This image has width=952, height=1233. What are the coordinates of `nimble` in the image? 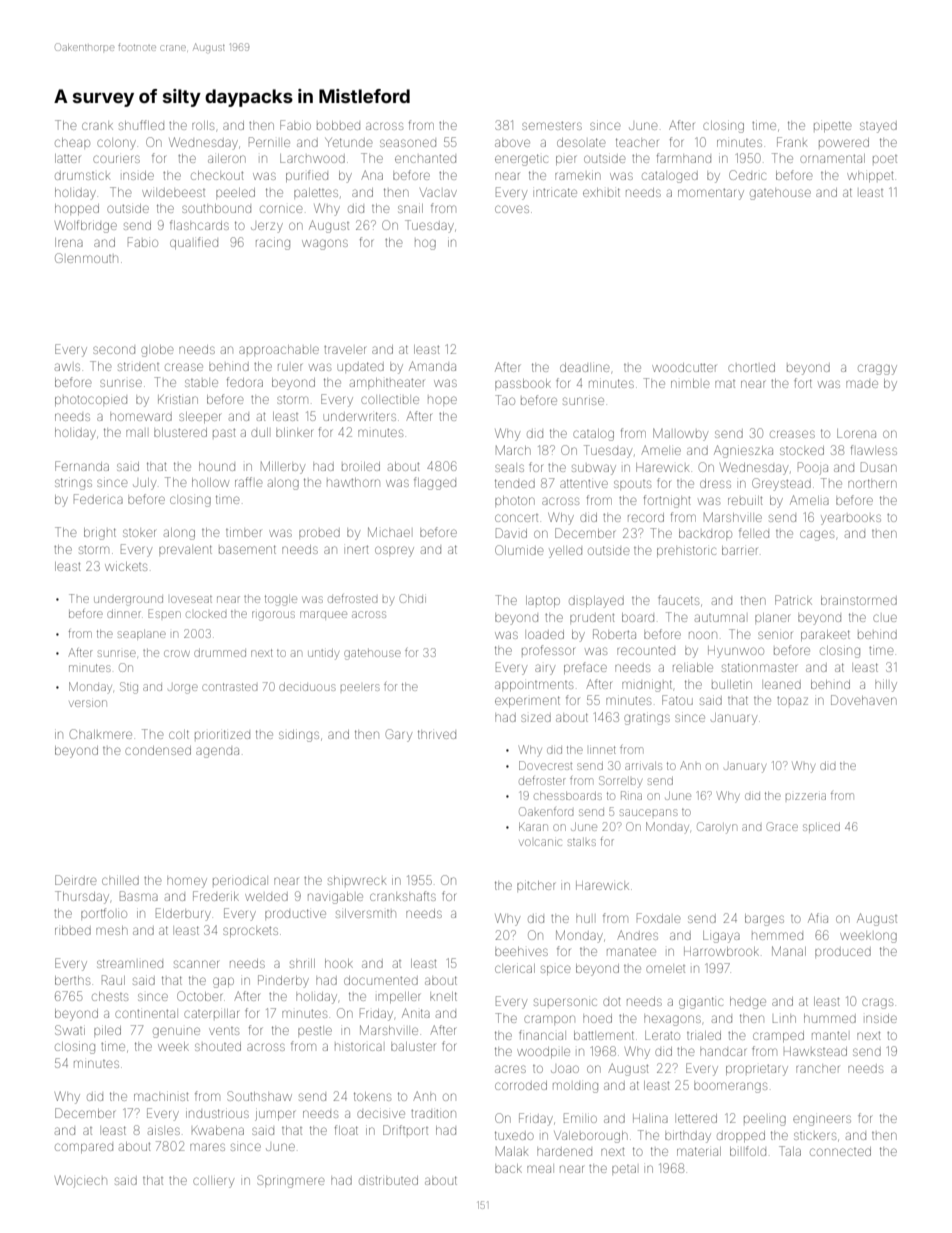 It's located at (690, 383).
